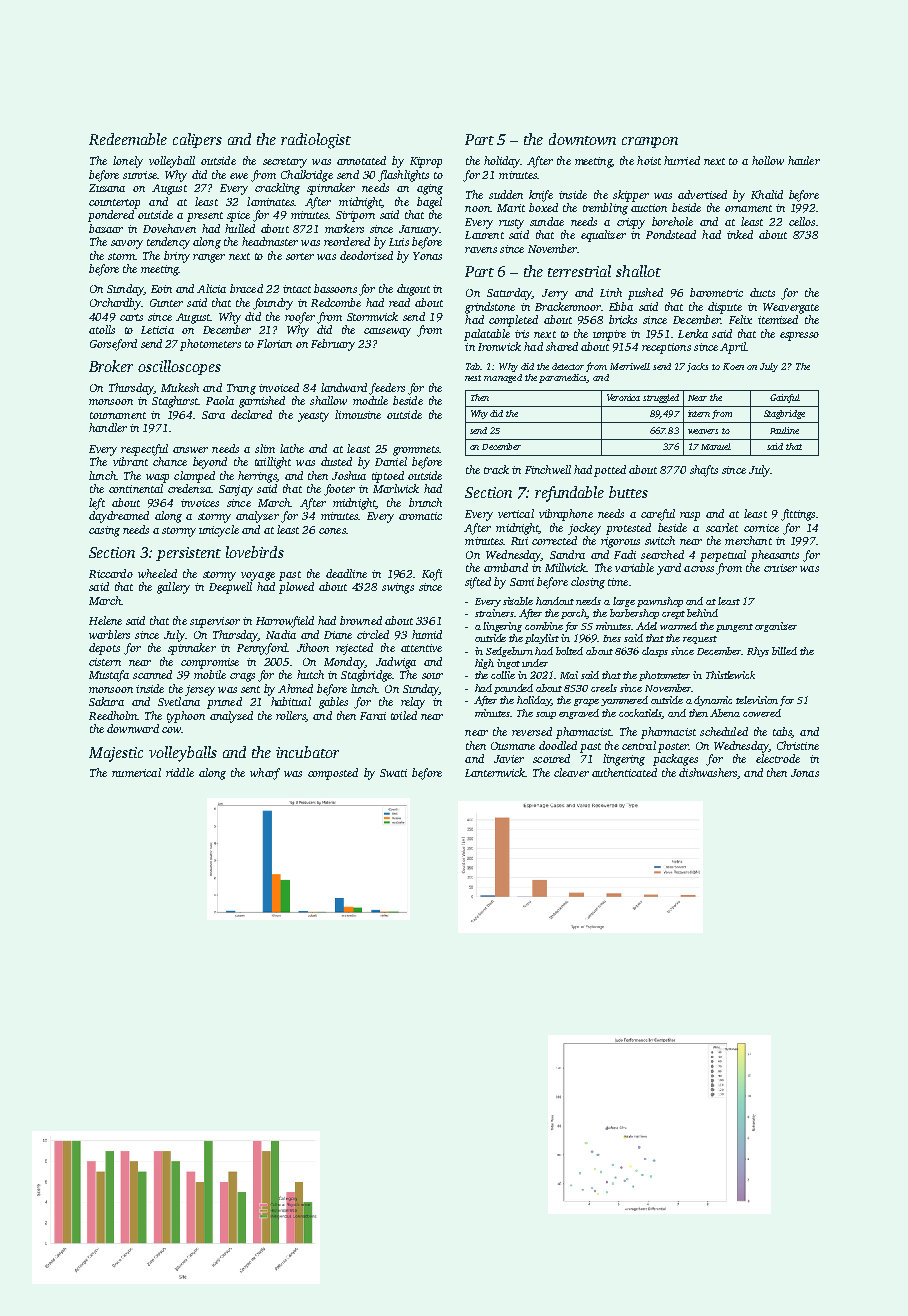 The width and height of the document is (908, 1316). Describe the element at coordinates (567, 554) in the document. I see `Sandra` at that location.
